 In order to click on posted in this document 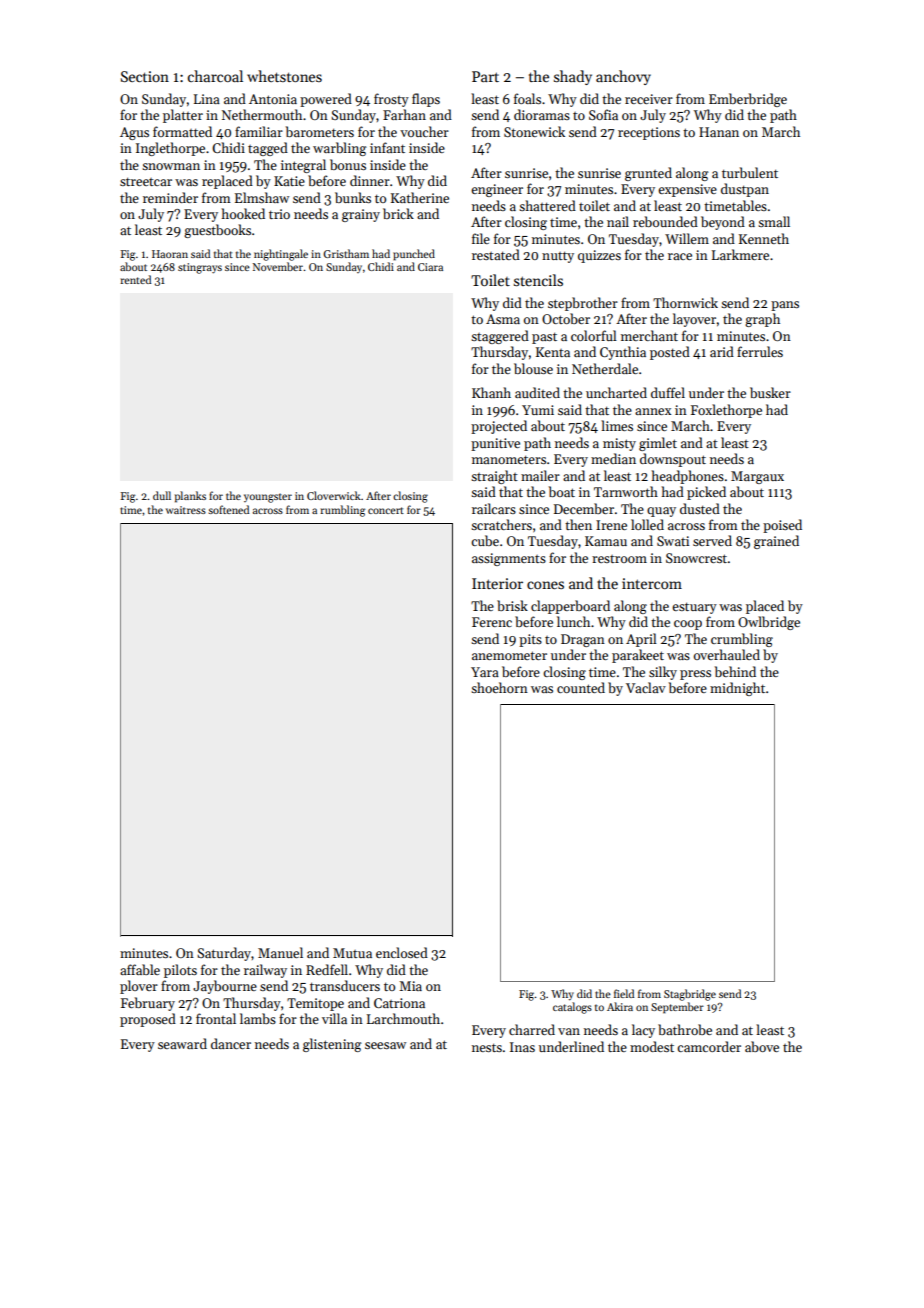, I will do `click(670, 353)`.
